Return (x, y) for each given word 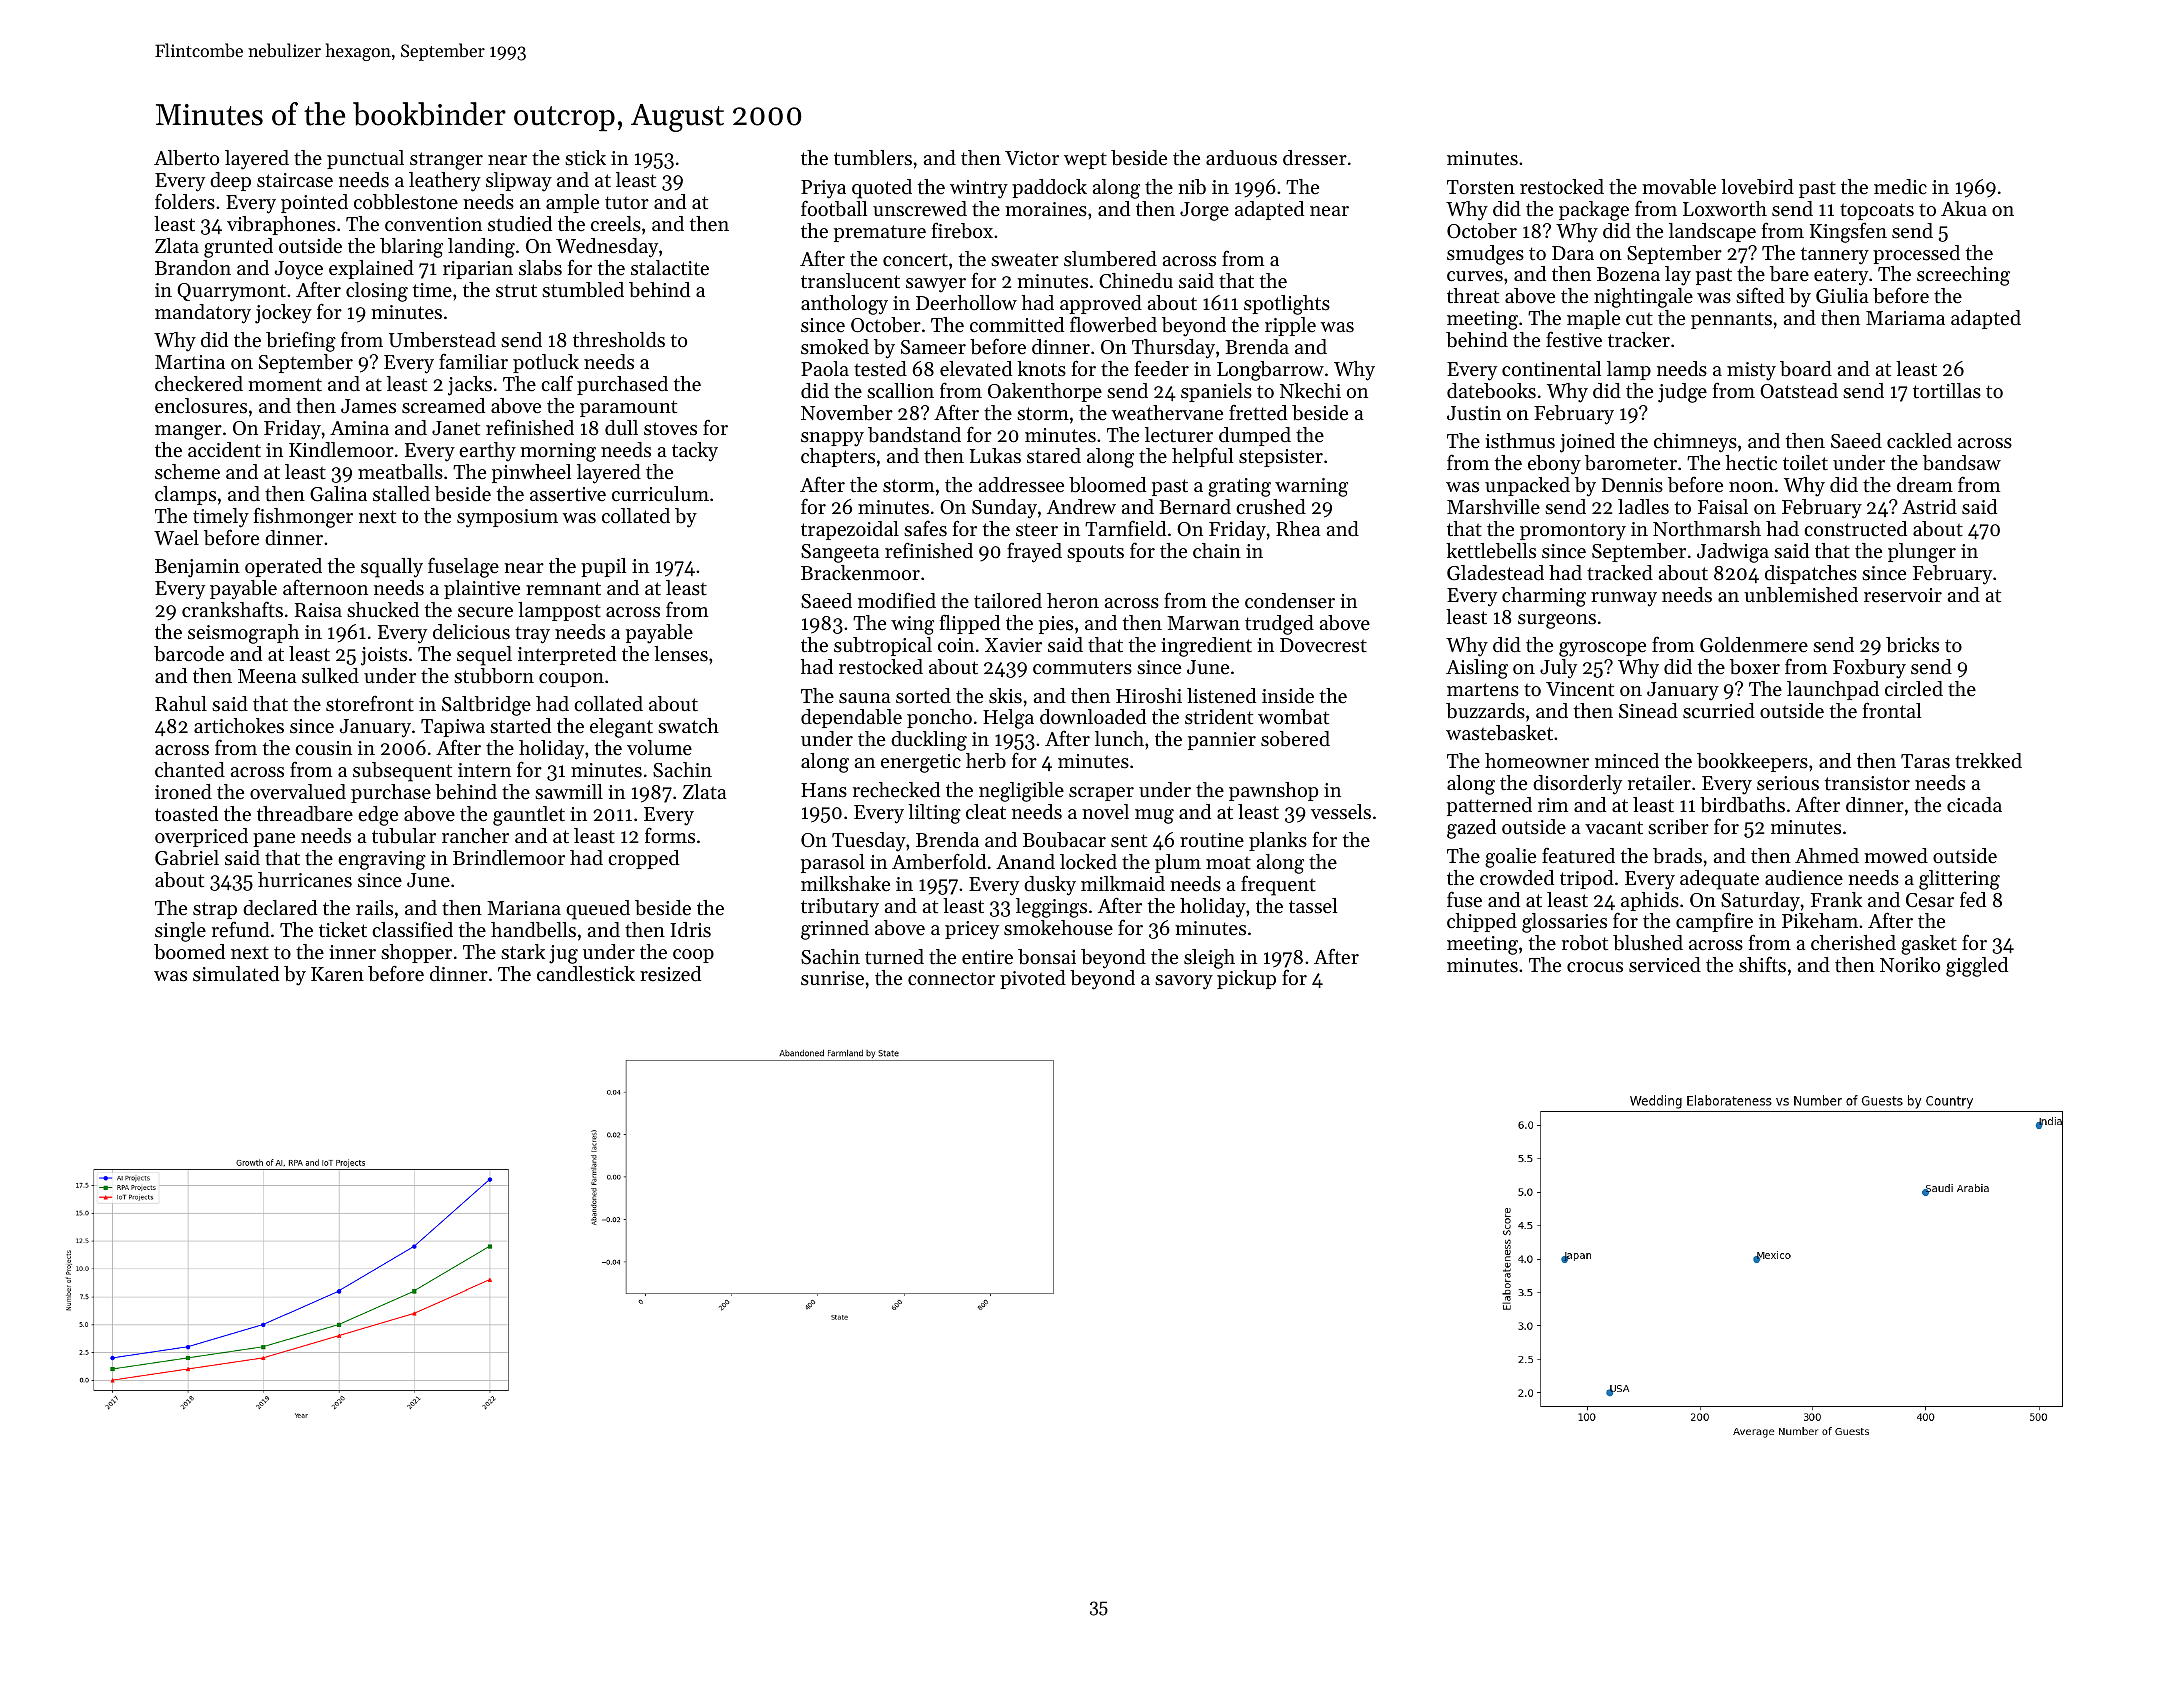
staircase (295, 180)
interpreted (567, 655)
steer (1037, 530)
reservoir (1903, 595)
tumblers (873, 158)
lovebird (1757, 187)
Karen (337, 974)
